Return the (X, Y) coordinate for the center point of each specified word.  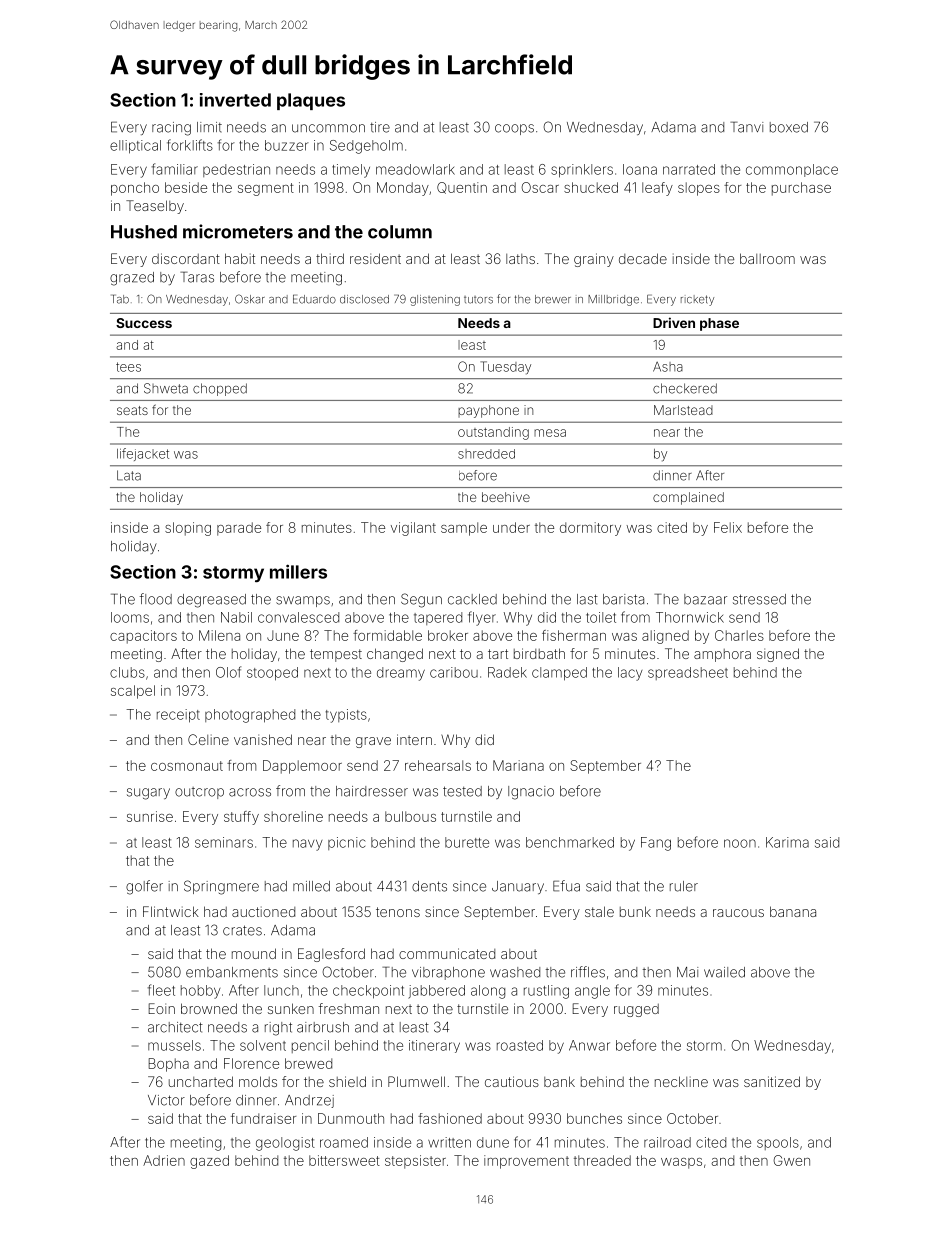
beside (186, 187)
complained (688, 498)
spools (778, 1143)
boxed (789, 127)
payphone (488, 411)
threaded (602, 1160)
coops (514, 129)
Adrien (164, 1160)
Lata (129, 475)
